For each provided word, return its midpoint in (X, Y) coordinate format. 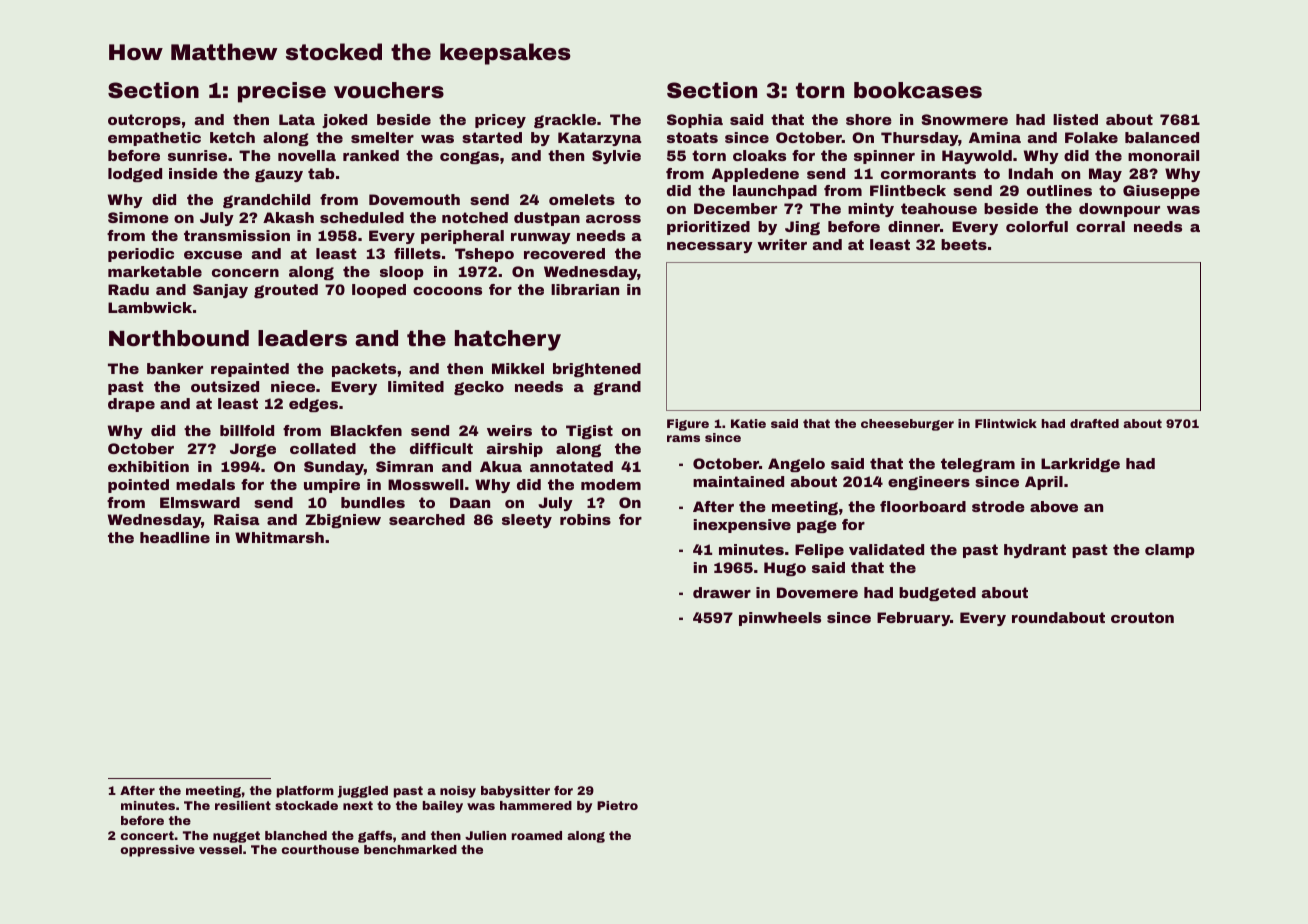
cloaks (759, 155)
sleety (527, 521)
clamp (1170, 551)
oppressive (157, 851)
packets (364, 370)
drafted (1094, 423)
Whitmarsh (279, 537)
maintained (738, 481)
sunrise (197, 155)
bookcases (918, 90)
